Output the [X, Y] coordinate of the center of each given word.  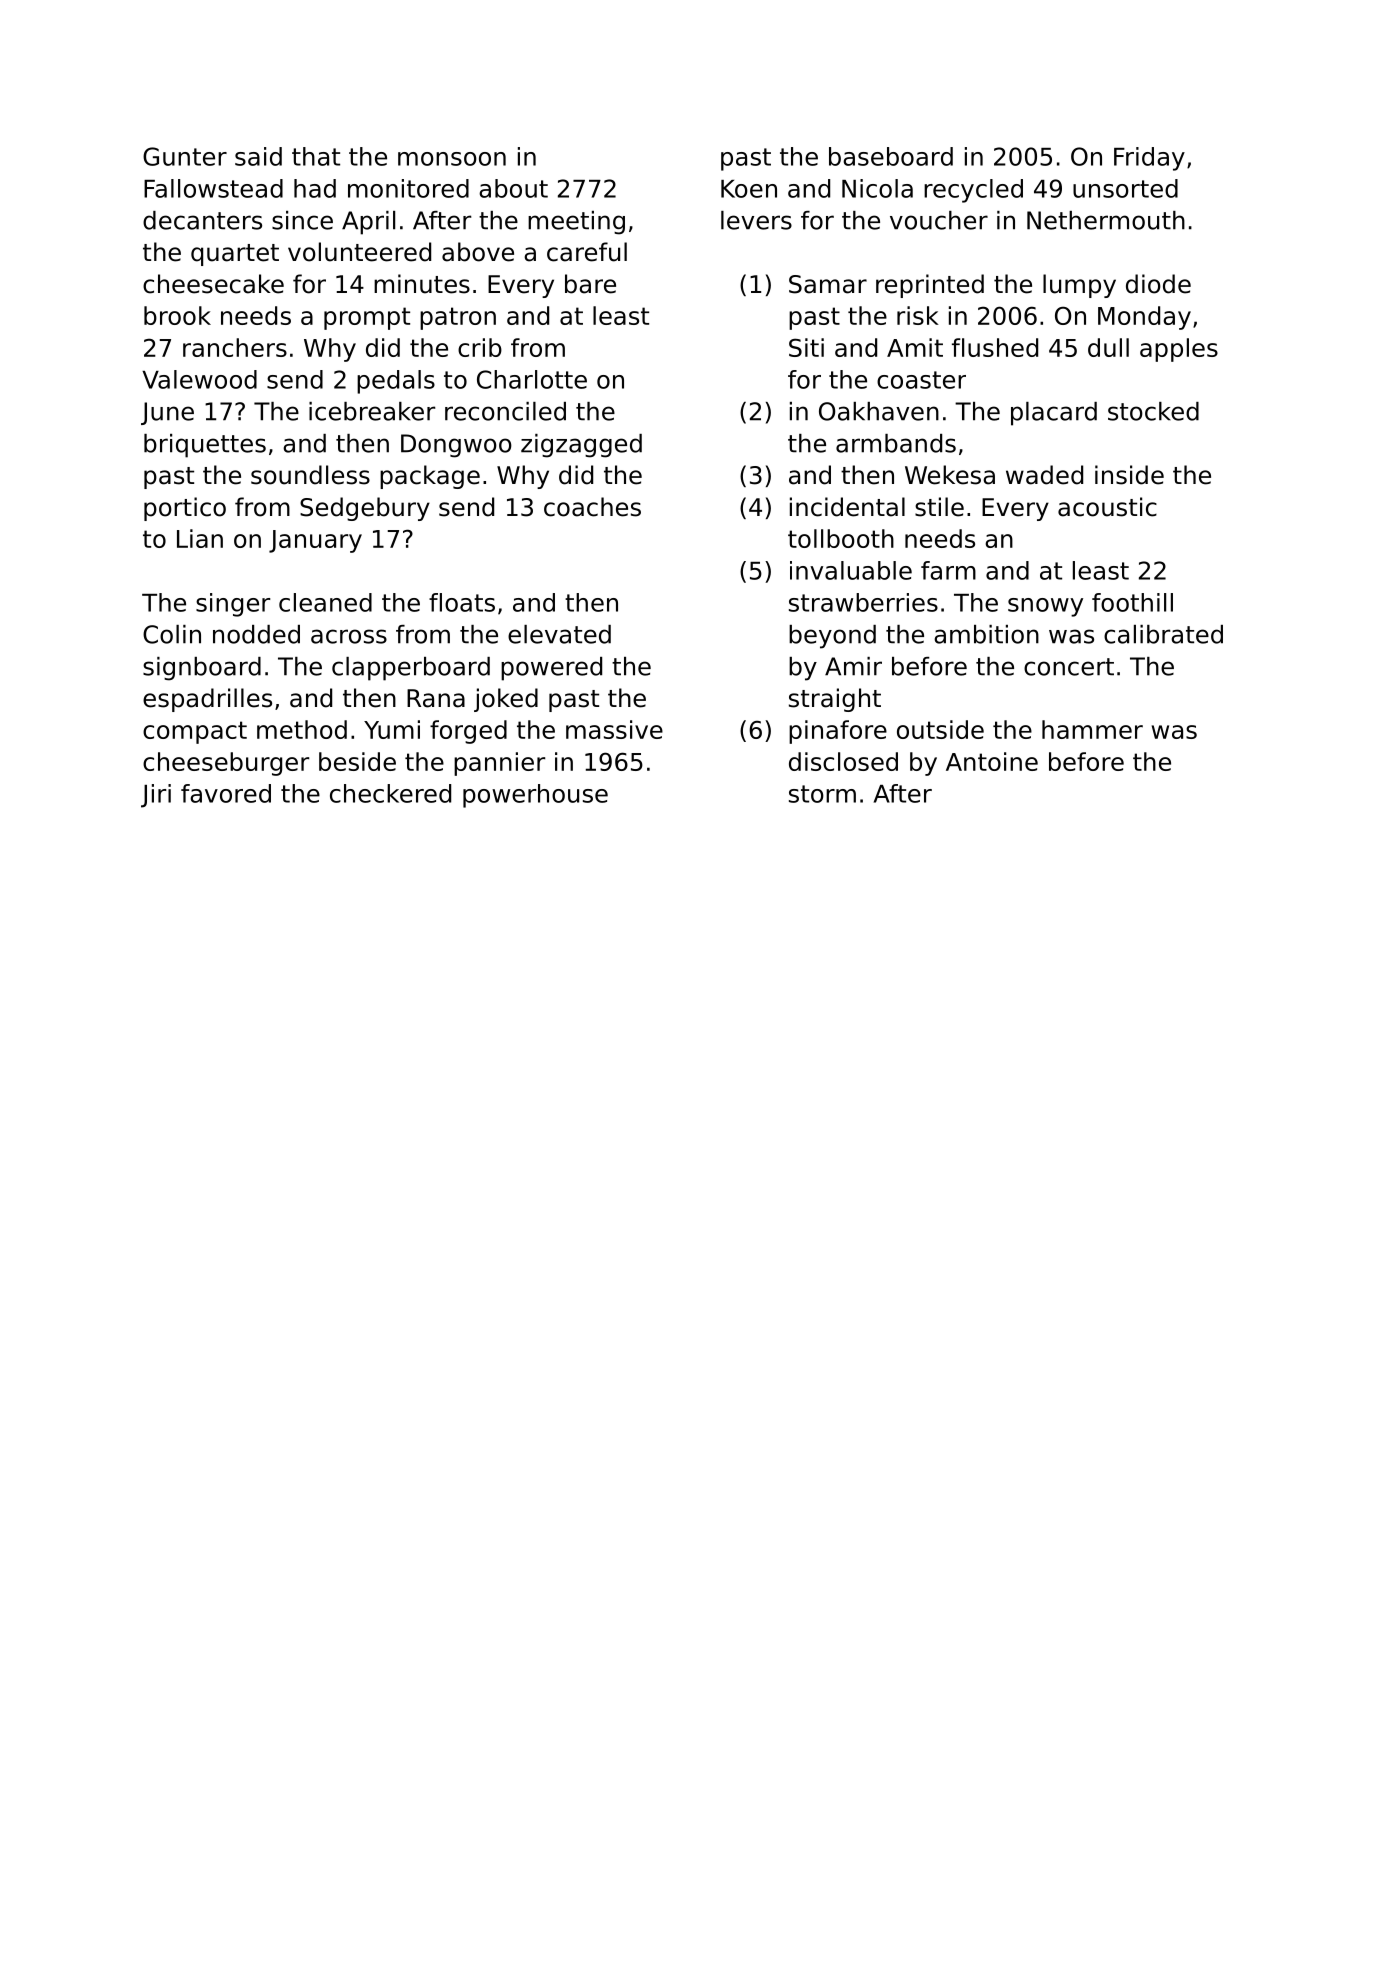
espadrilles [207, 700]
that [316, 156]
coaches [592, 507]
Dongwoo [456, 446]
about [513, 188]
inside [1129, 475]
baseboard [891, 156]
